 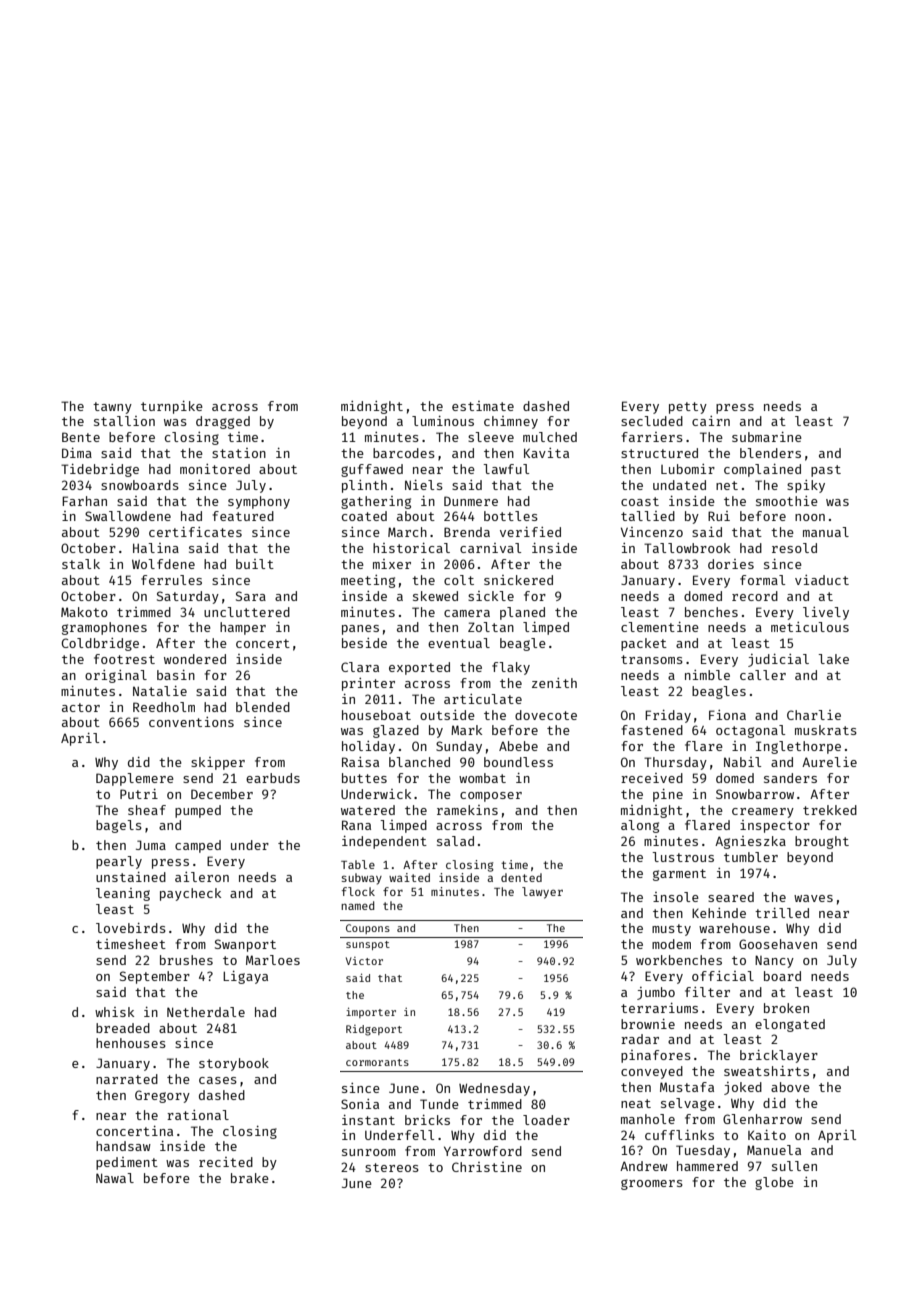 I want to click on submarine, so click(x=767, y=437).
